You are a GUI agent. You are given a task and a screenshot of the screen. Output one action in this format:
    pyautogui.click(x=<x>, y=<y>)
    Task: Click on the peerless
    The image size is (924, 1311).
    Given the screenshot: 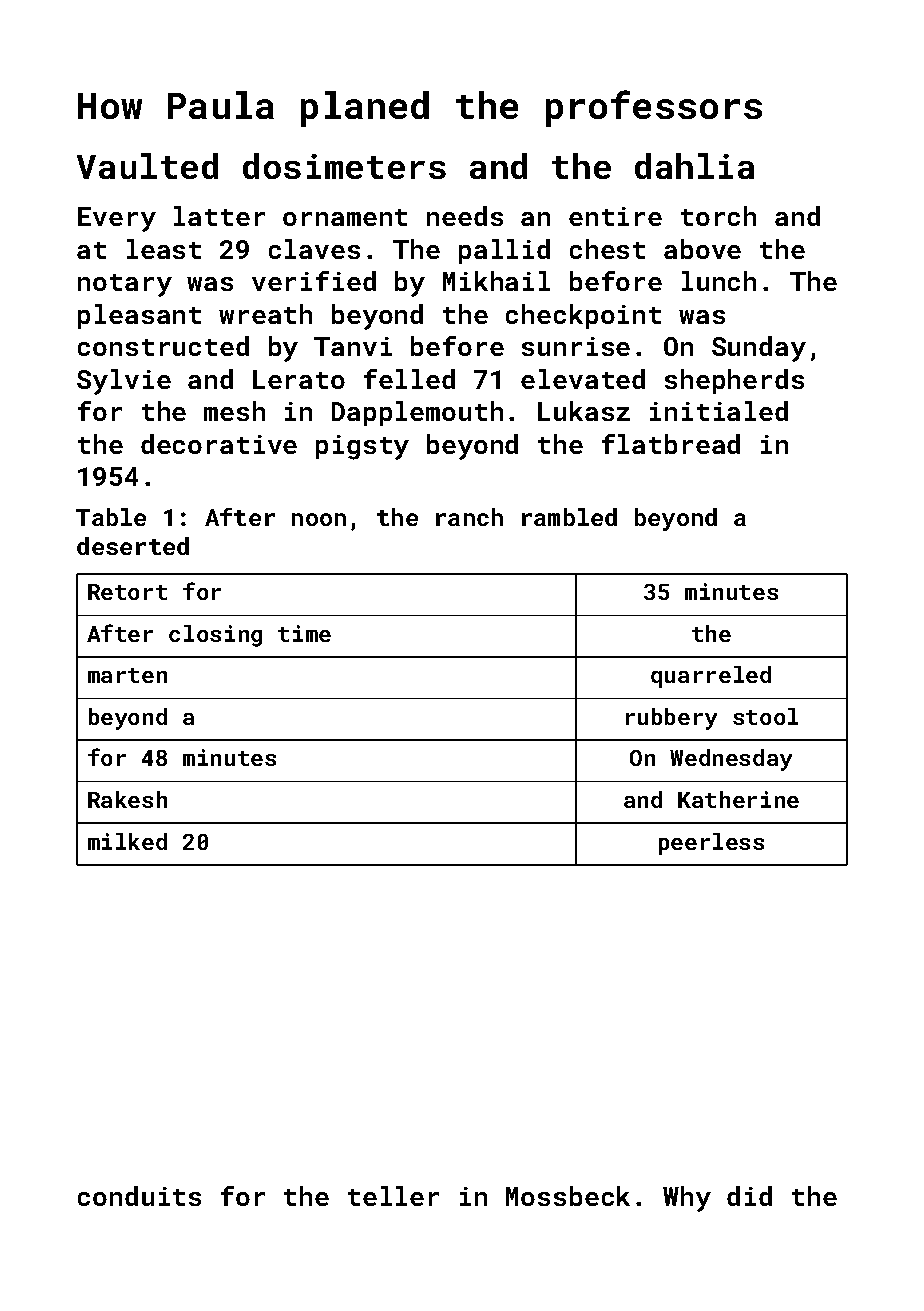 What is the action you would take?
    pyautogui.click(x=711, y=844)
